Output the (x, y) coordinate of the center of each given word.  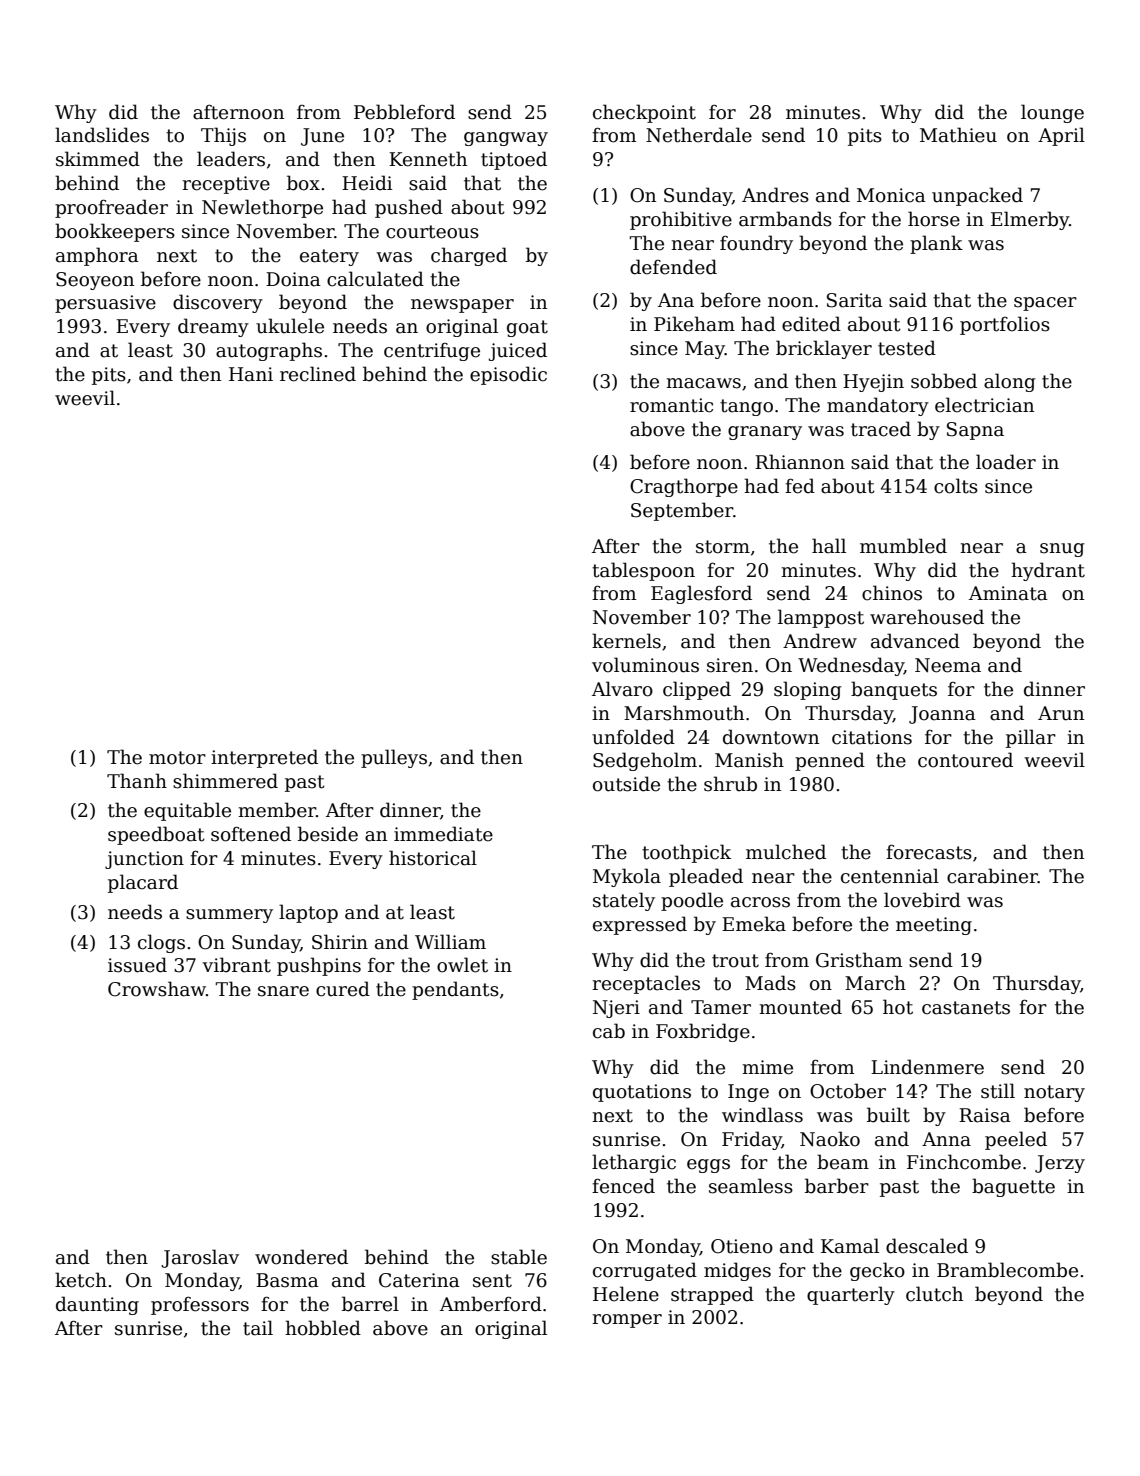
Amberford (491, 1304)
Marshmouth (684, 713)
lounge (1052, 113)
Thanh (137, 781)
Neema (948, 665)
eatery (329, 257)
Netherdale (699, 135)
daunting (97, 1305)
